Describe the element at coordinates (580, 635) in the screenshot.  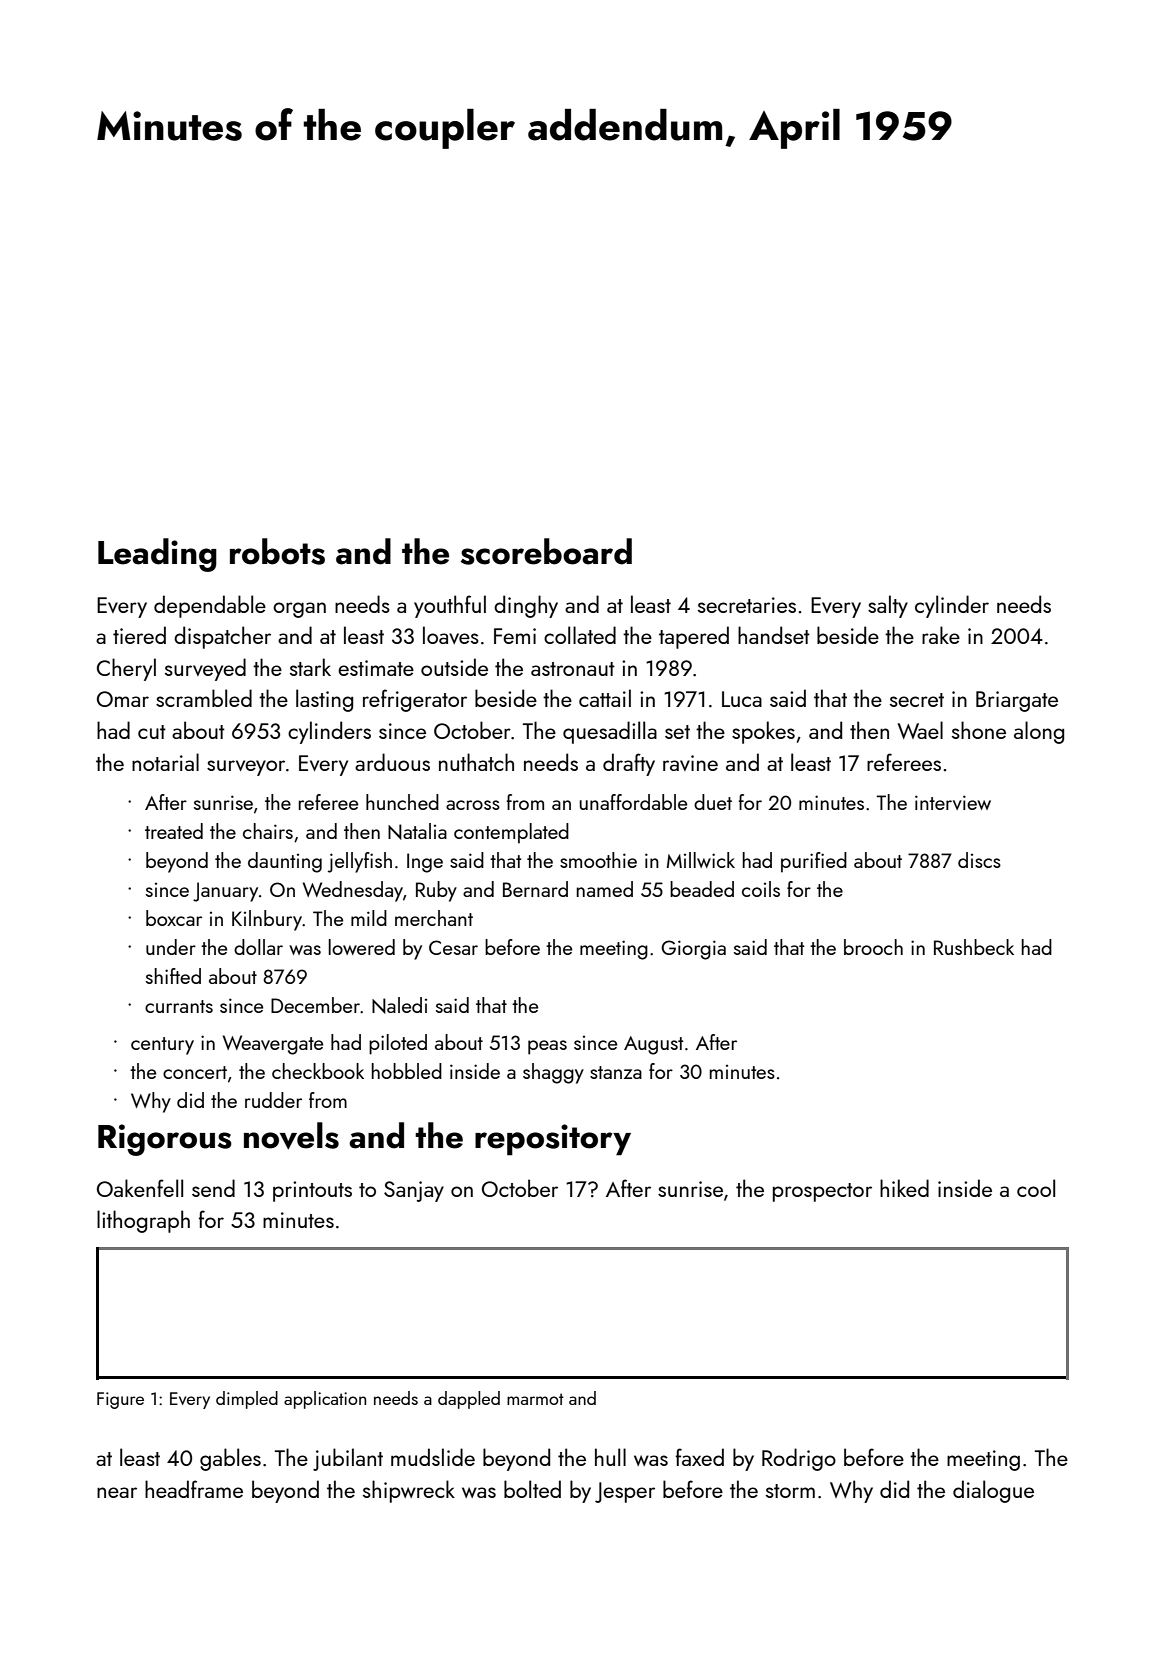
I see `collated` at that location.
